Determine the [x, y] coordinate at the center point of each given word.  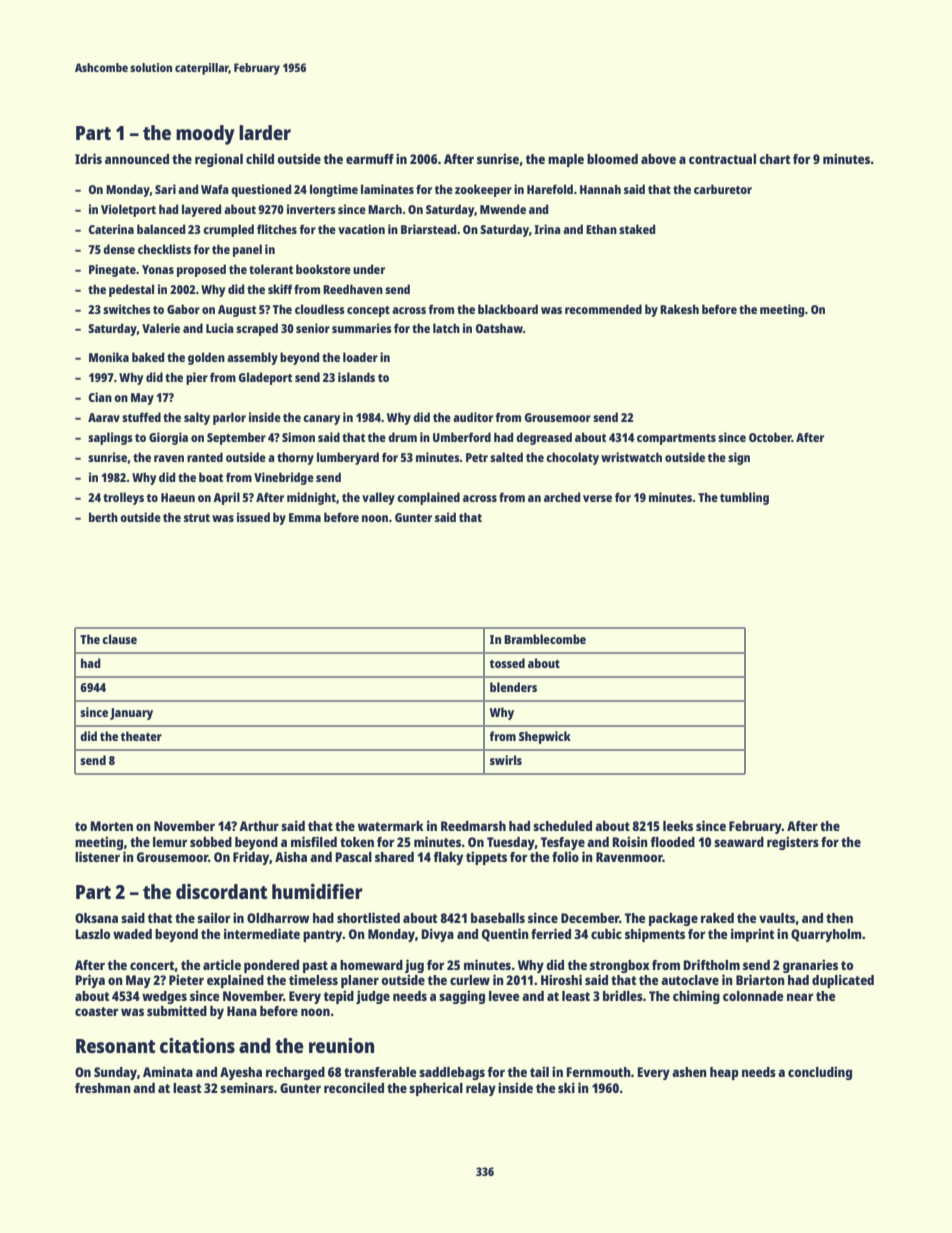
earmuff [370, 159]
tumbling [744, 498]
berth [103, 517]
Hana [242, 1011]
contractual [722, 159]
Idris [88, 158]
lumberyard [348, 458]
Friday [251, 858]
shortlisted [368, 917]
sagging [462, 997]
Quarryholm [826, 935]
